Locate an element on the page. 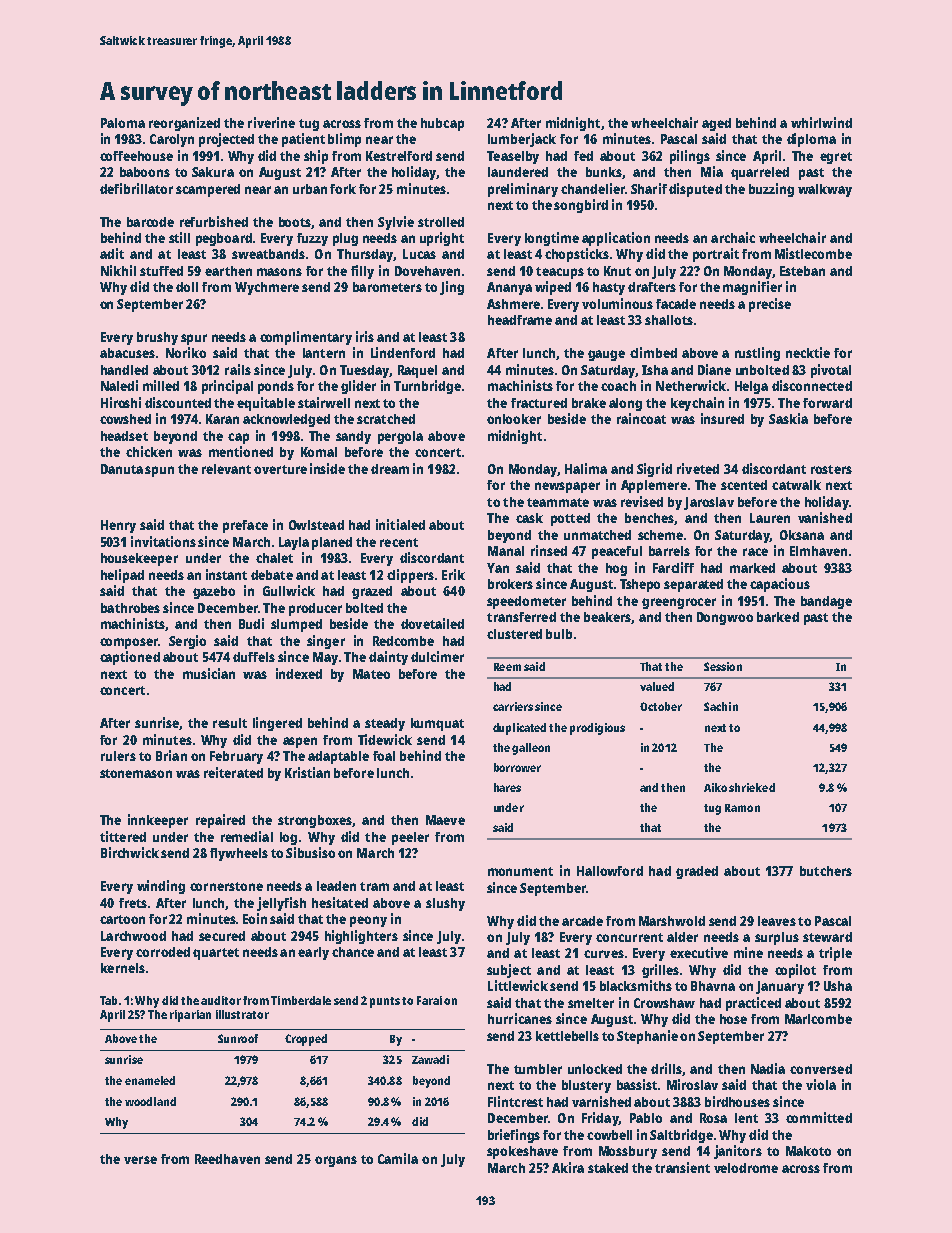  transient is located at coordinates (682, 1167).
